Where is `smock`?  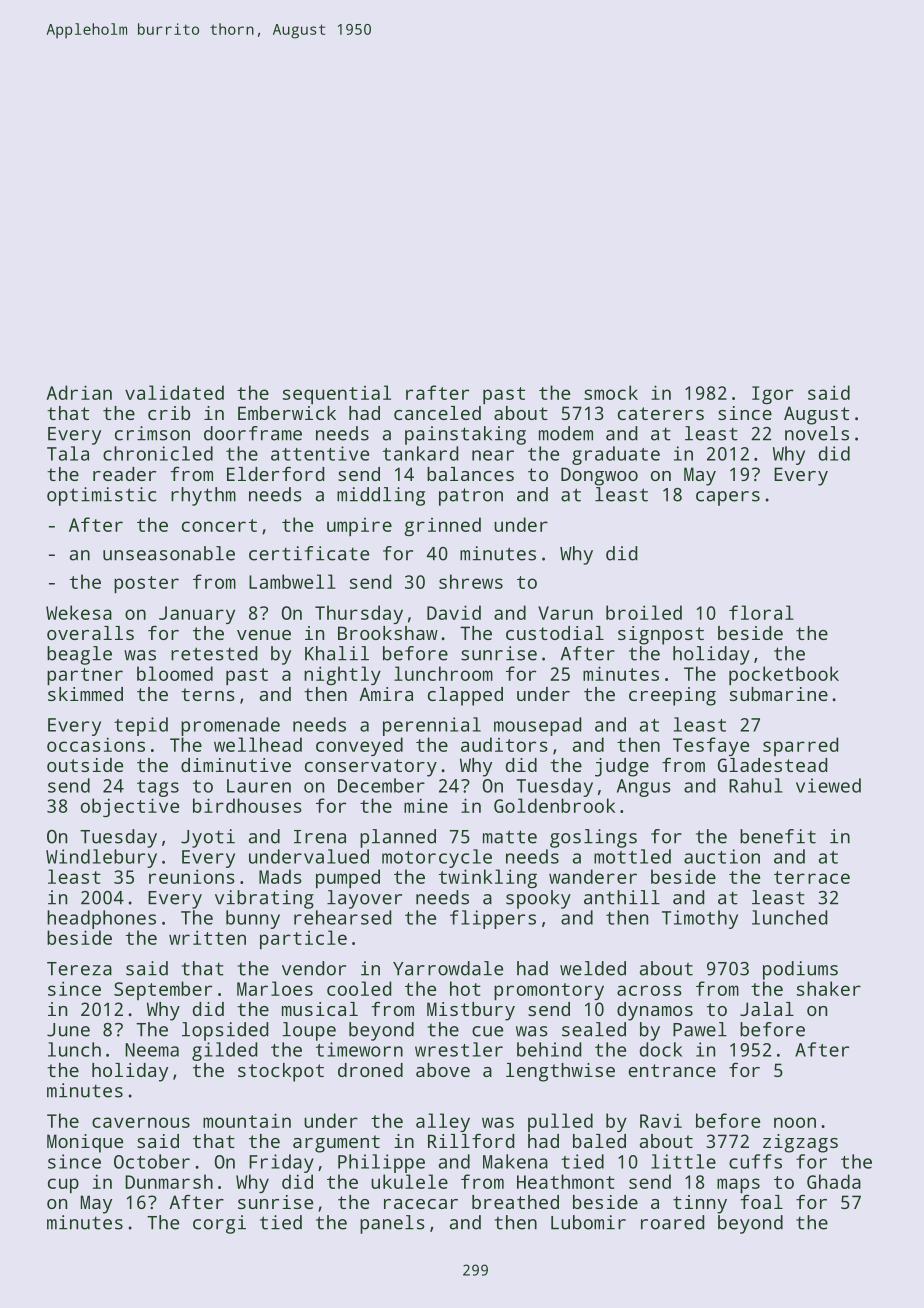
smock is located at coordinates (611, 392).
